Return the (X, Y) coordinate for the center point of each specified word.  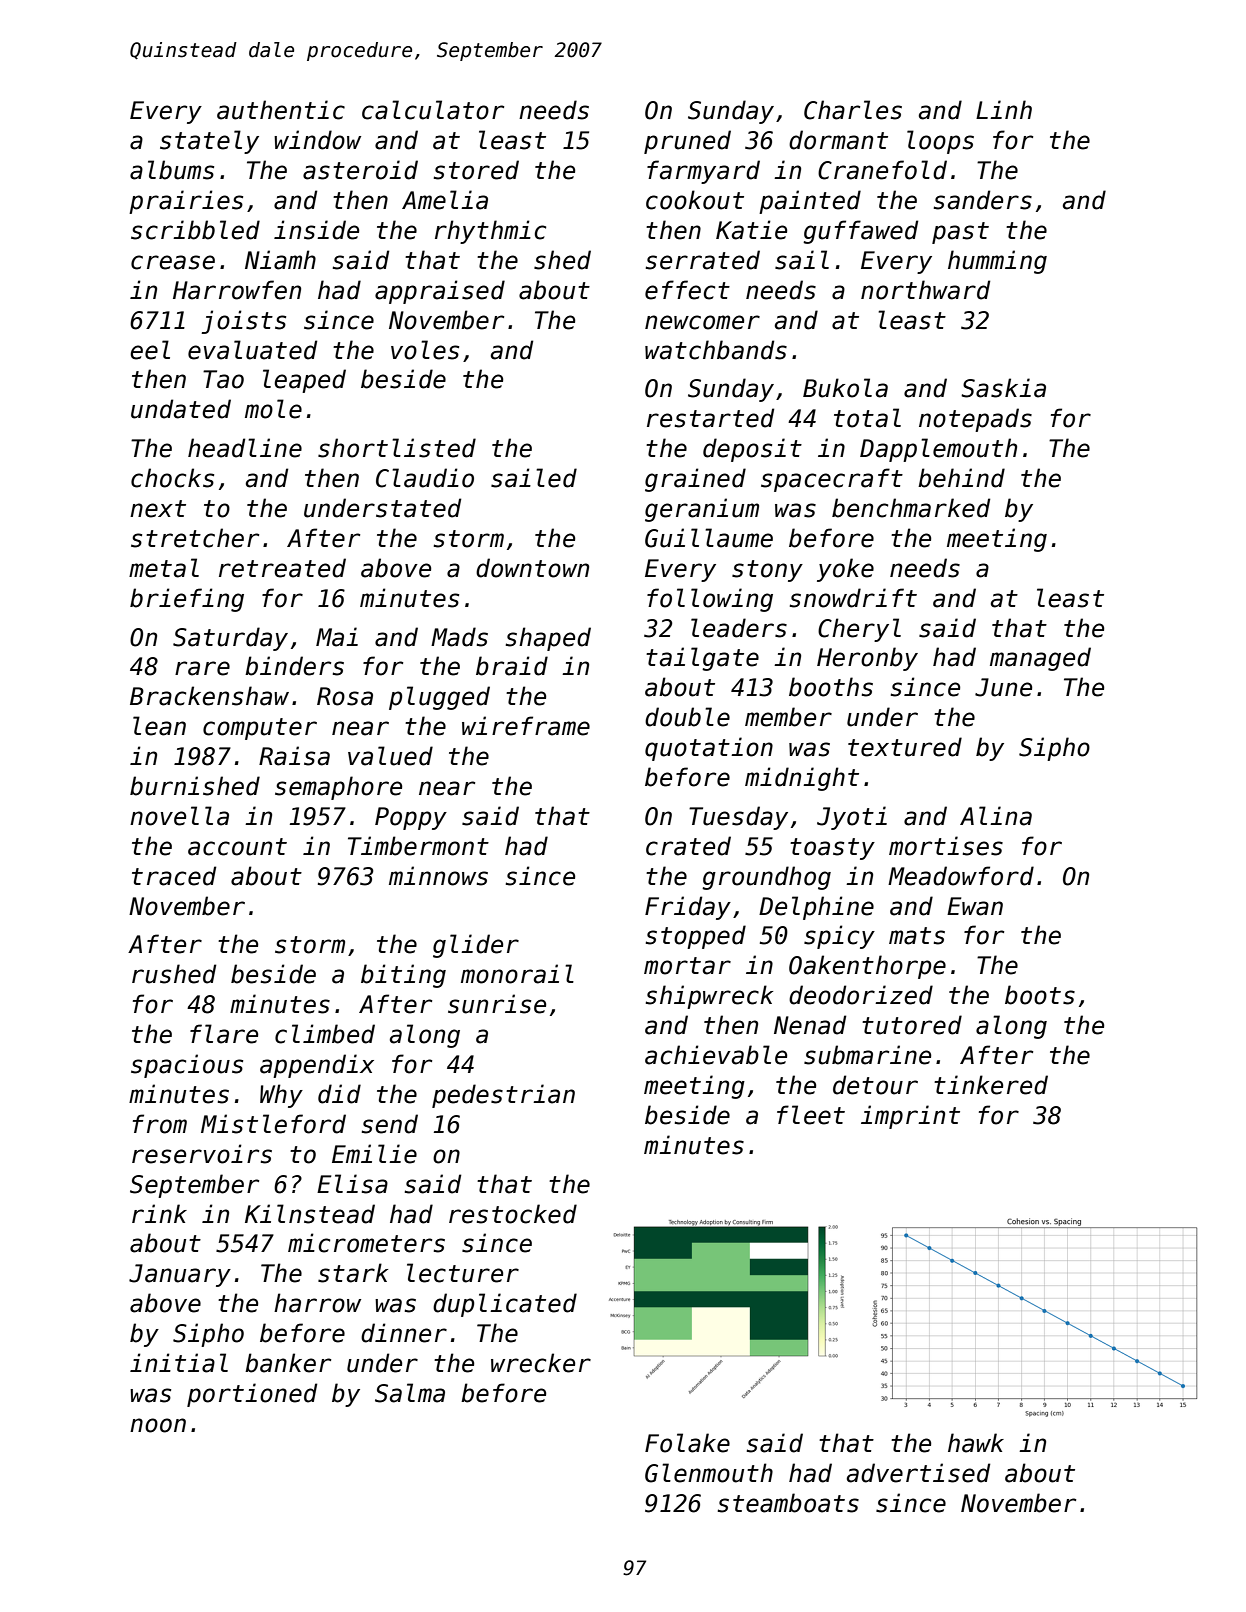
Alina (996, 816)
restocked (513, 1214)
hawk (976, 1443)
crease (173, 262)
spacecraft (832, 480)
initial (179, 1363)
